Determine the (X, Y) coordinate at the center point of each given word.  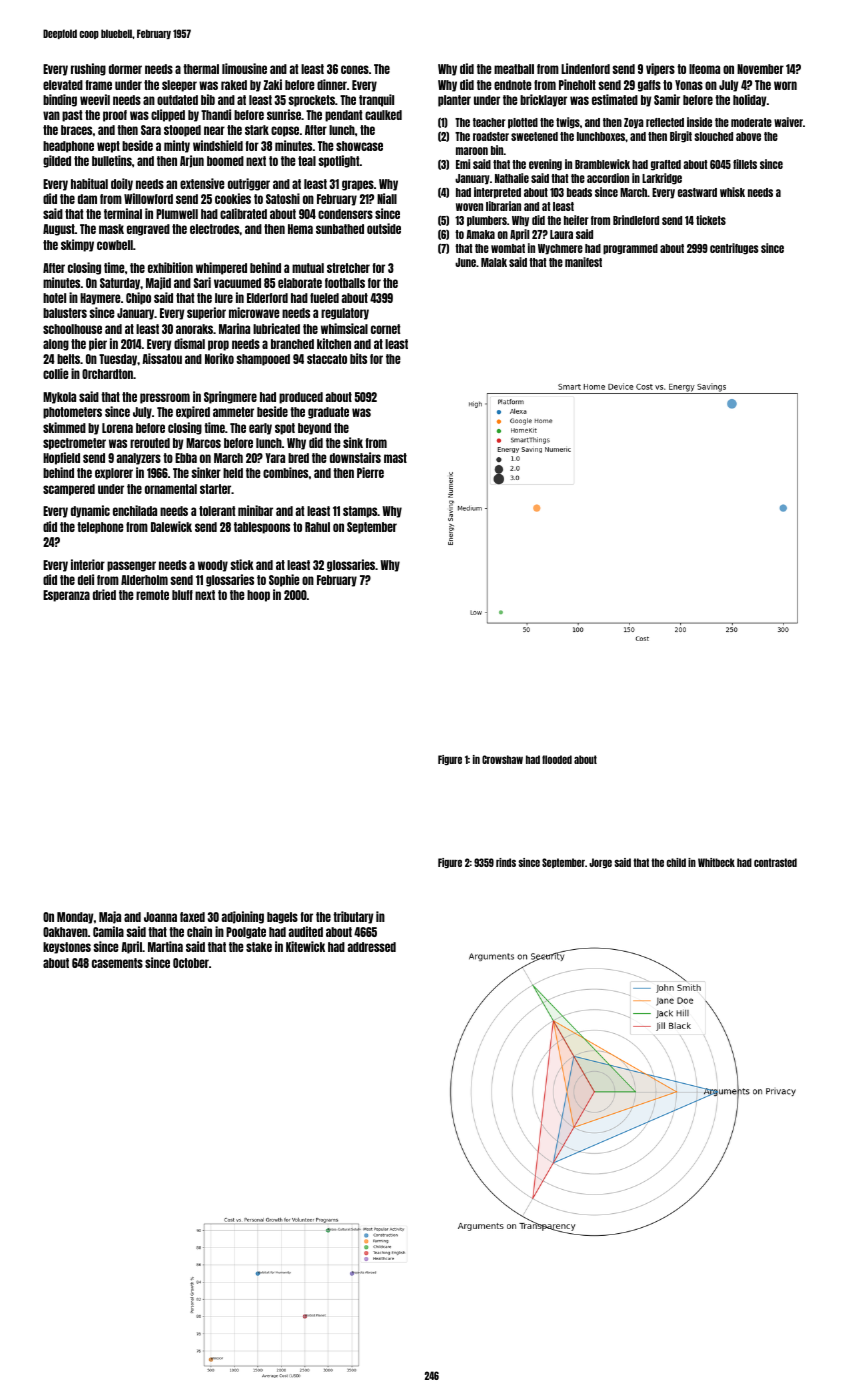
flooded (557, 759)
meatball (514, 69)
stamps (360, 512)
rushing (88, 69)
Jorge (600, 863)
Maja (110, 917)
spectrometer (74, 444)
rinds (506, 862)
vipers (660, 69)
